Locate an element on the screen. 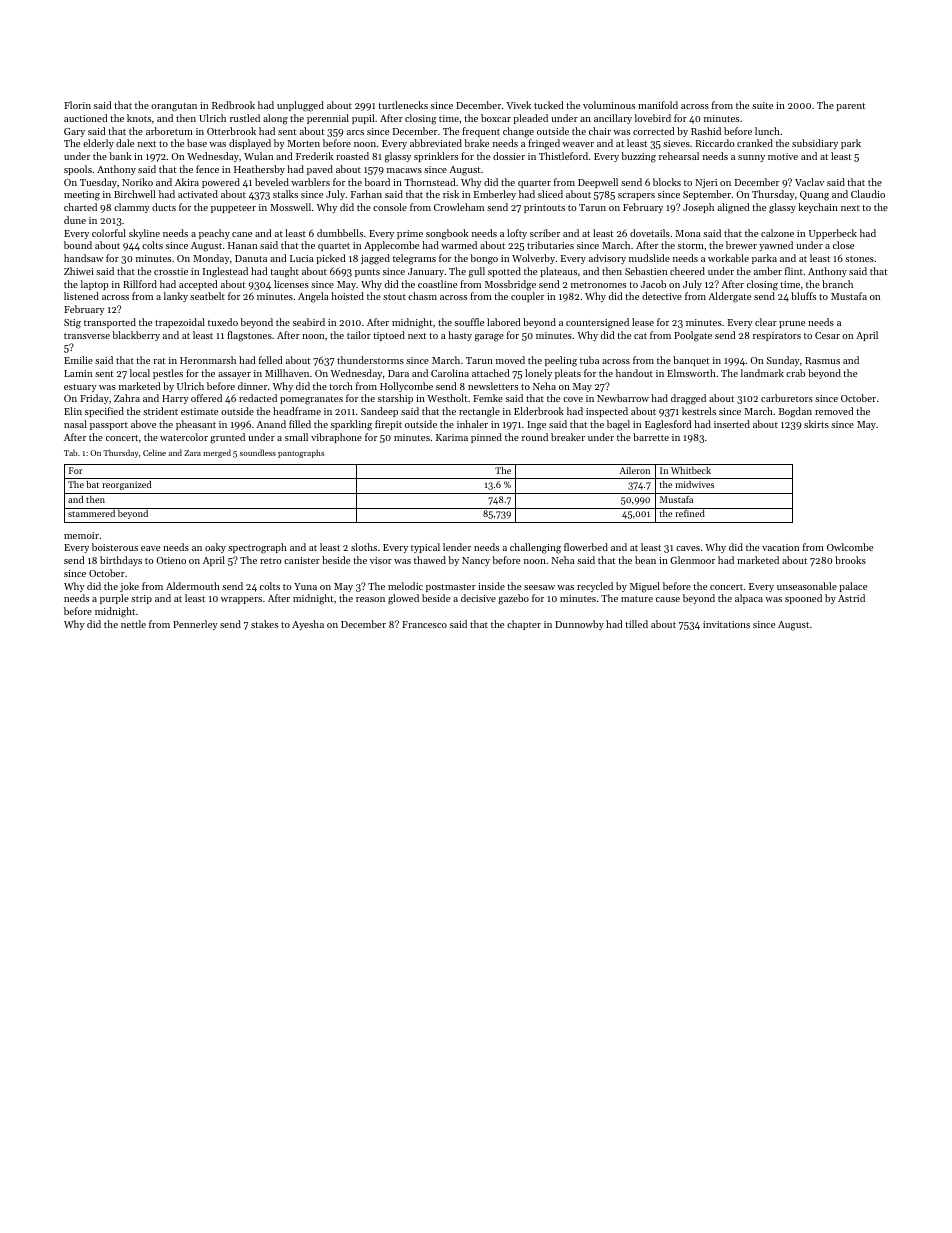 The image size is (952, 1233). Heronmarsh is located at coordinates (208, 360).
